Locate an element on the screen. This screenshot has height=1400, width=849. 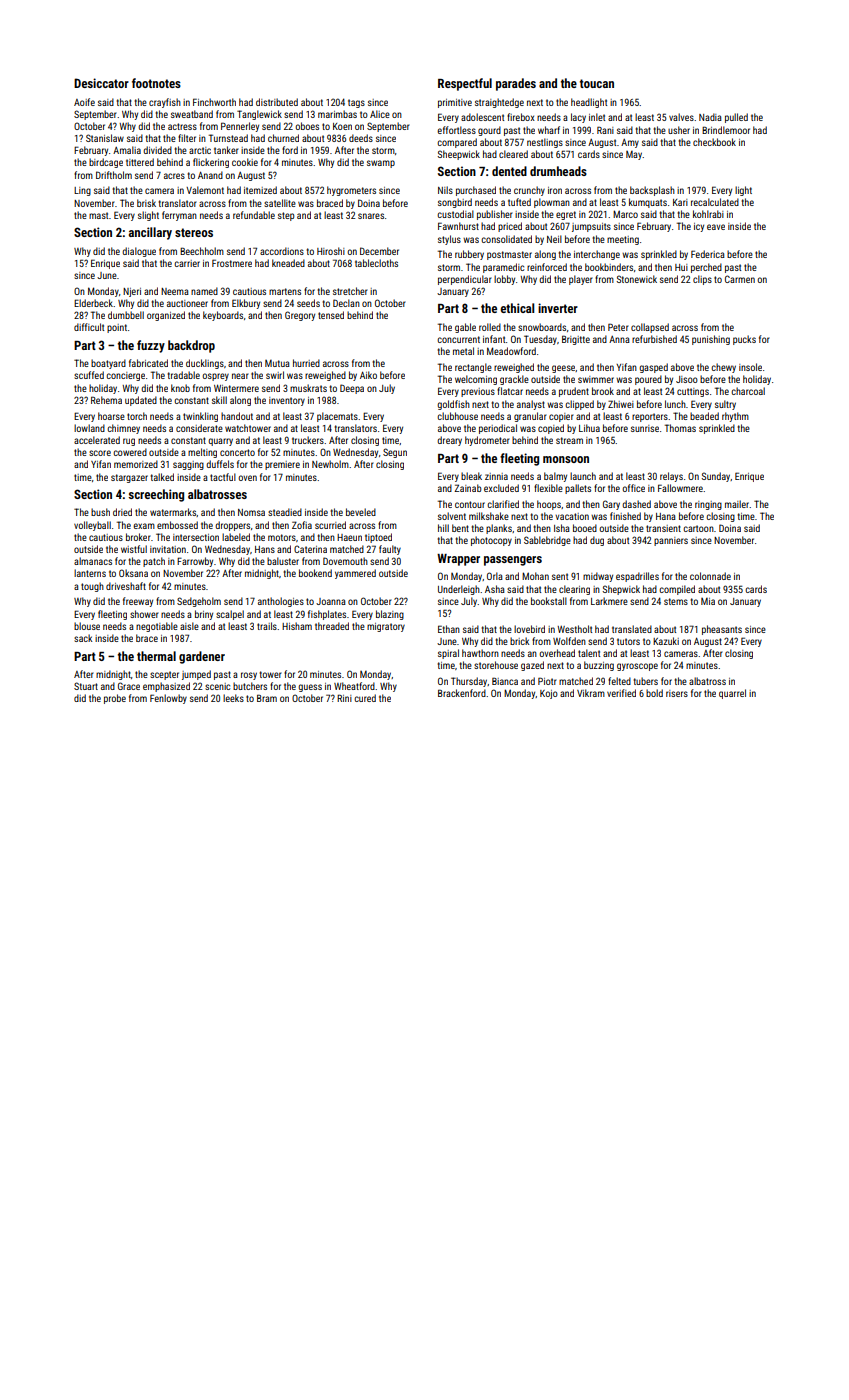
cured is located at coordinates (365, 698).
